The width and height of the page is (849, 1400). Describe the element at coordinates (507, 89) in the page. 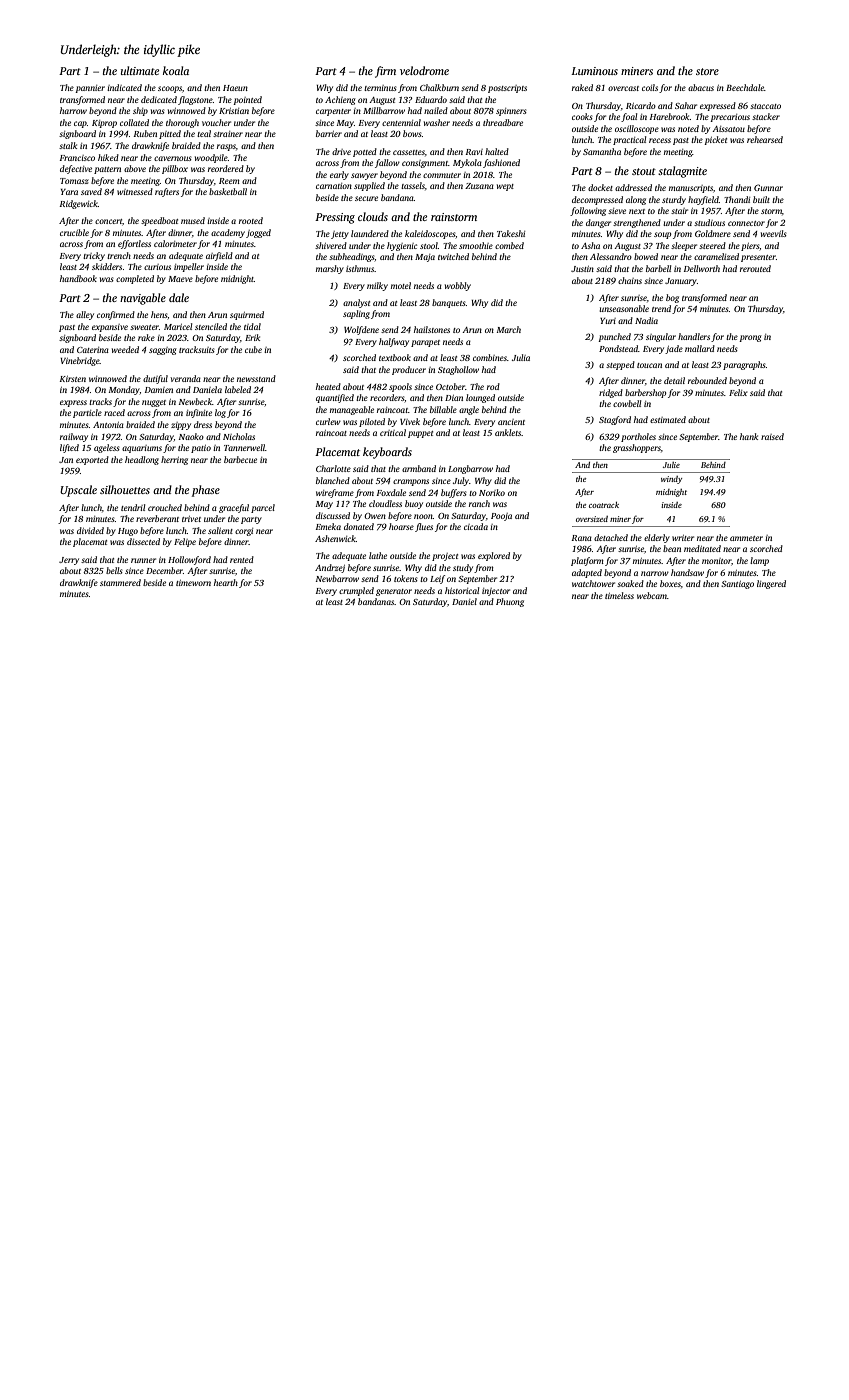

I see `postscripts` at that location.
